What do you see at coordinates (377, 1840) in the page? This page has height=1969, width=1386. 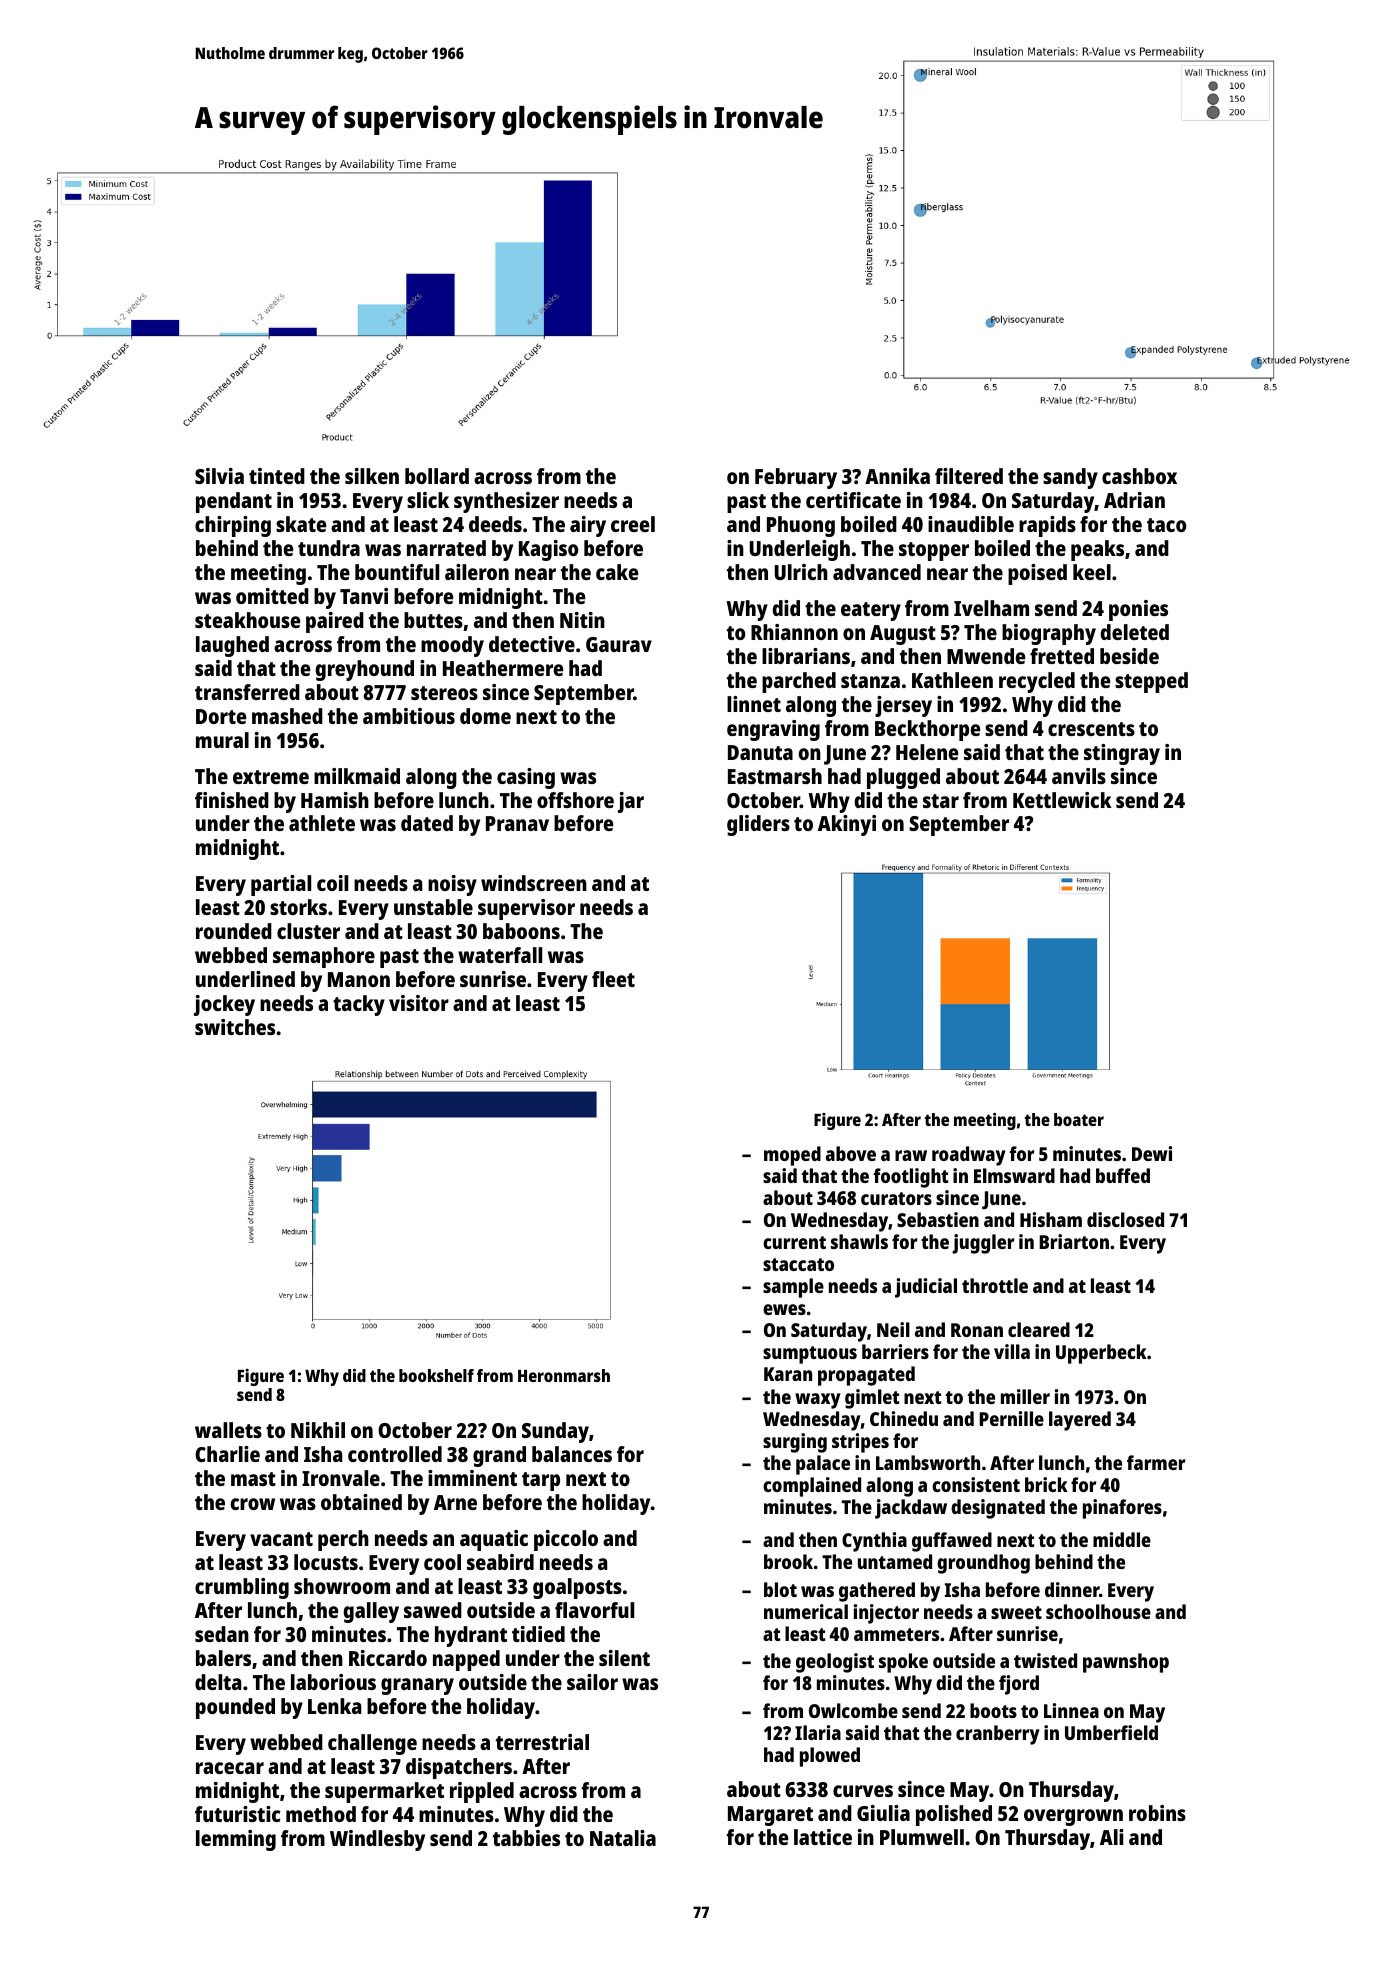 I see `Windlesby` at bounding box center [377, 1840].
